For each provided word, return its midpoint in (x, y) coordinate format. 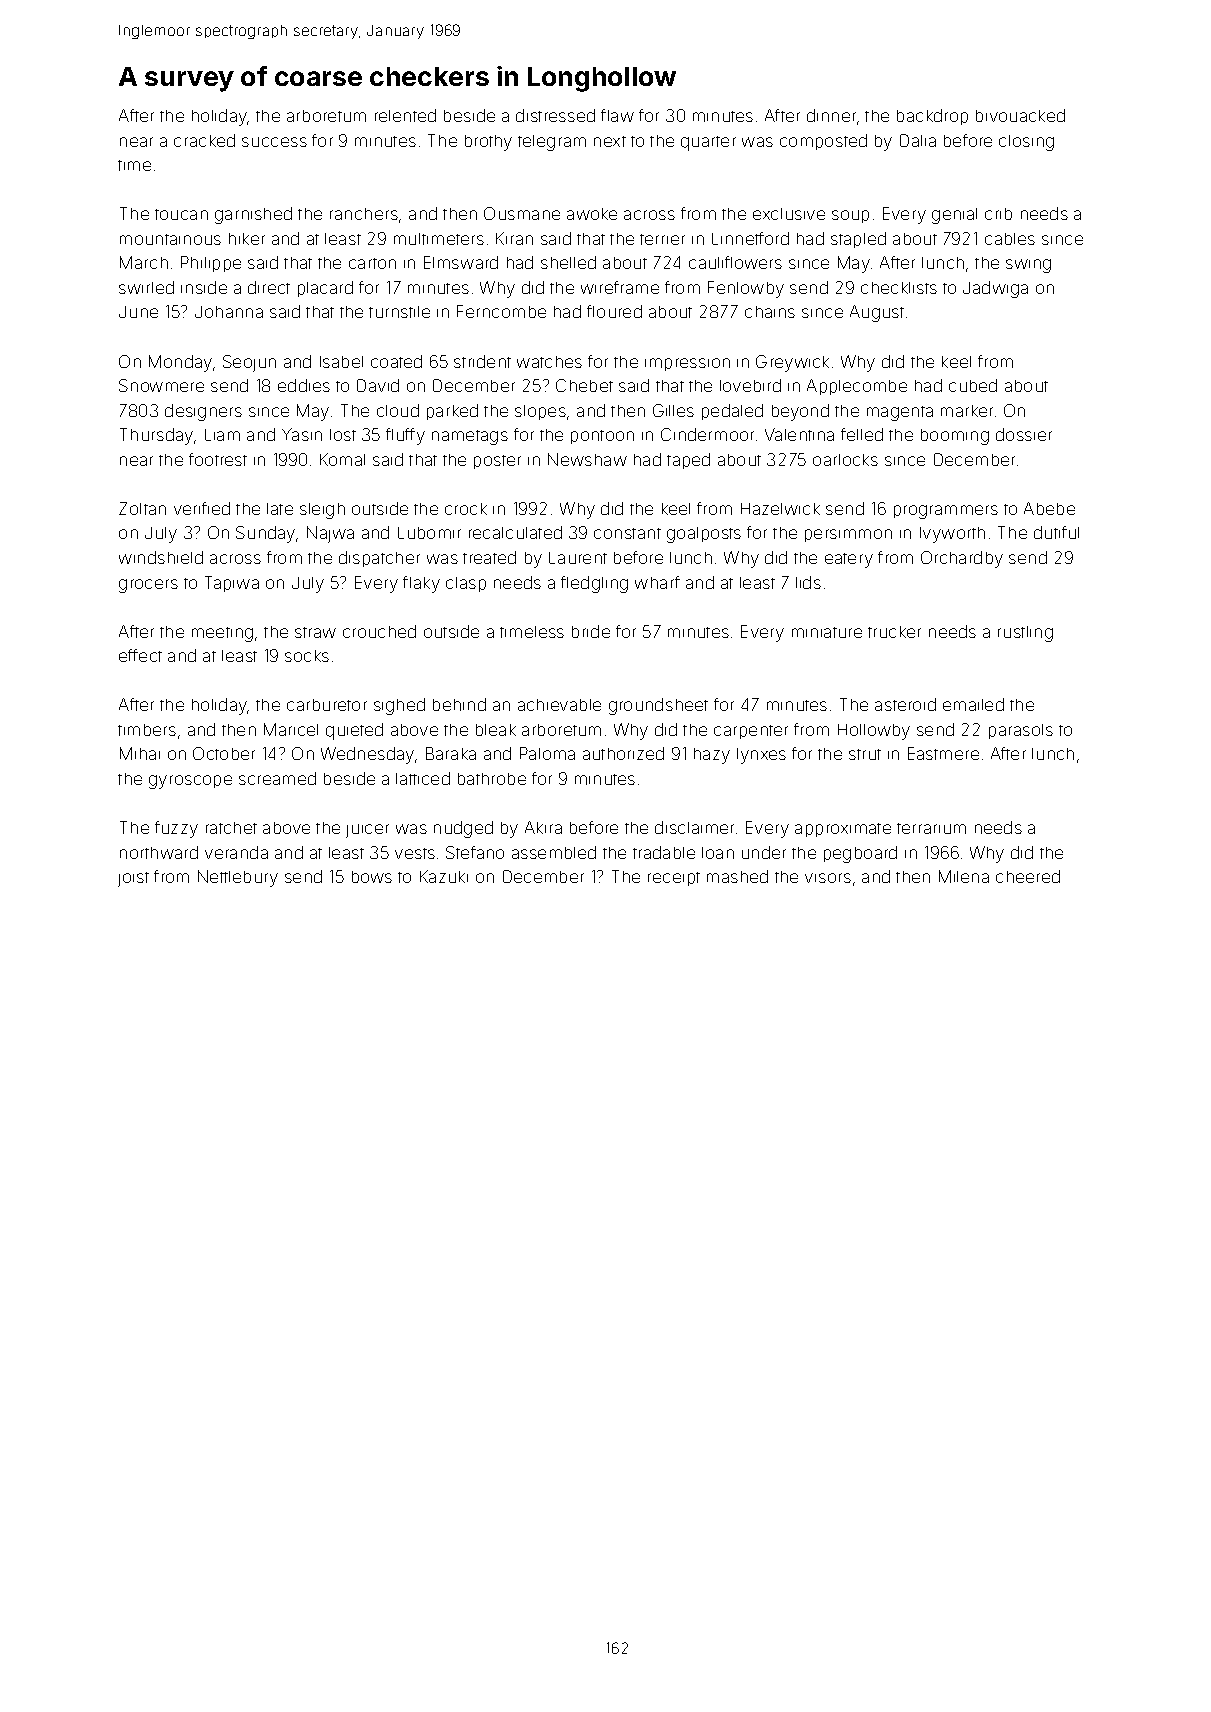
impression (687, 364)
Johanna (229, 312)
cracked (204, 140)
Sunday (265, 534)
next (610, 141)
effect (140, 655)
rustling (1025, 634)
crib (998, 214)
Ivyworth (952, 535)
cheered (1028, 876)
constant (627, 533)
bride (591, 631)
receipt (674, 879)
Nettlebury (238, 878)
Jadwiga (995, 289)
